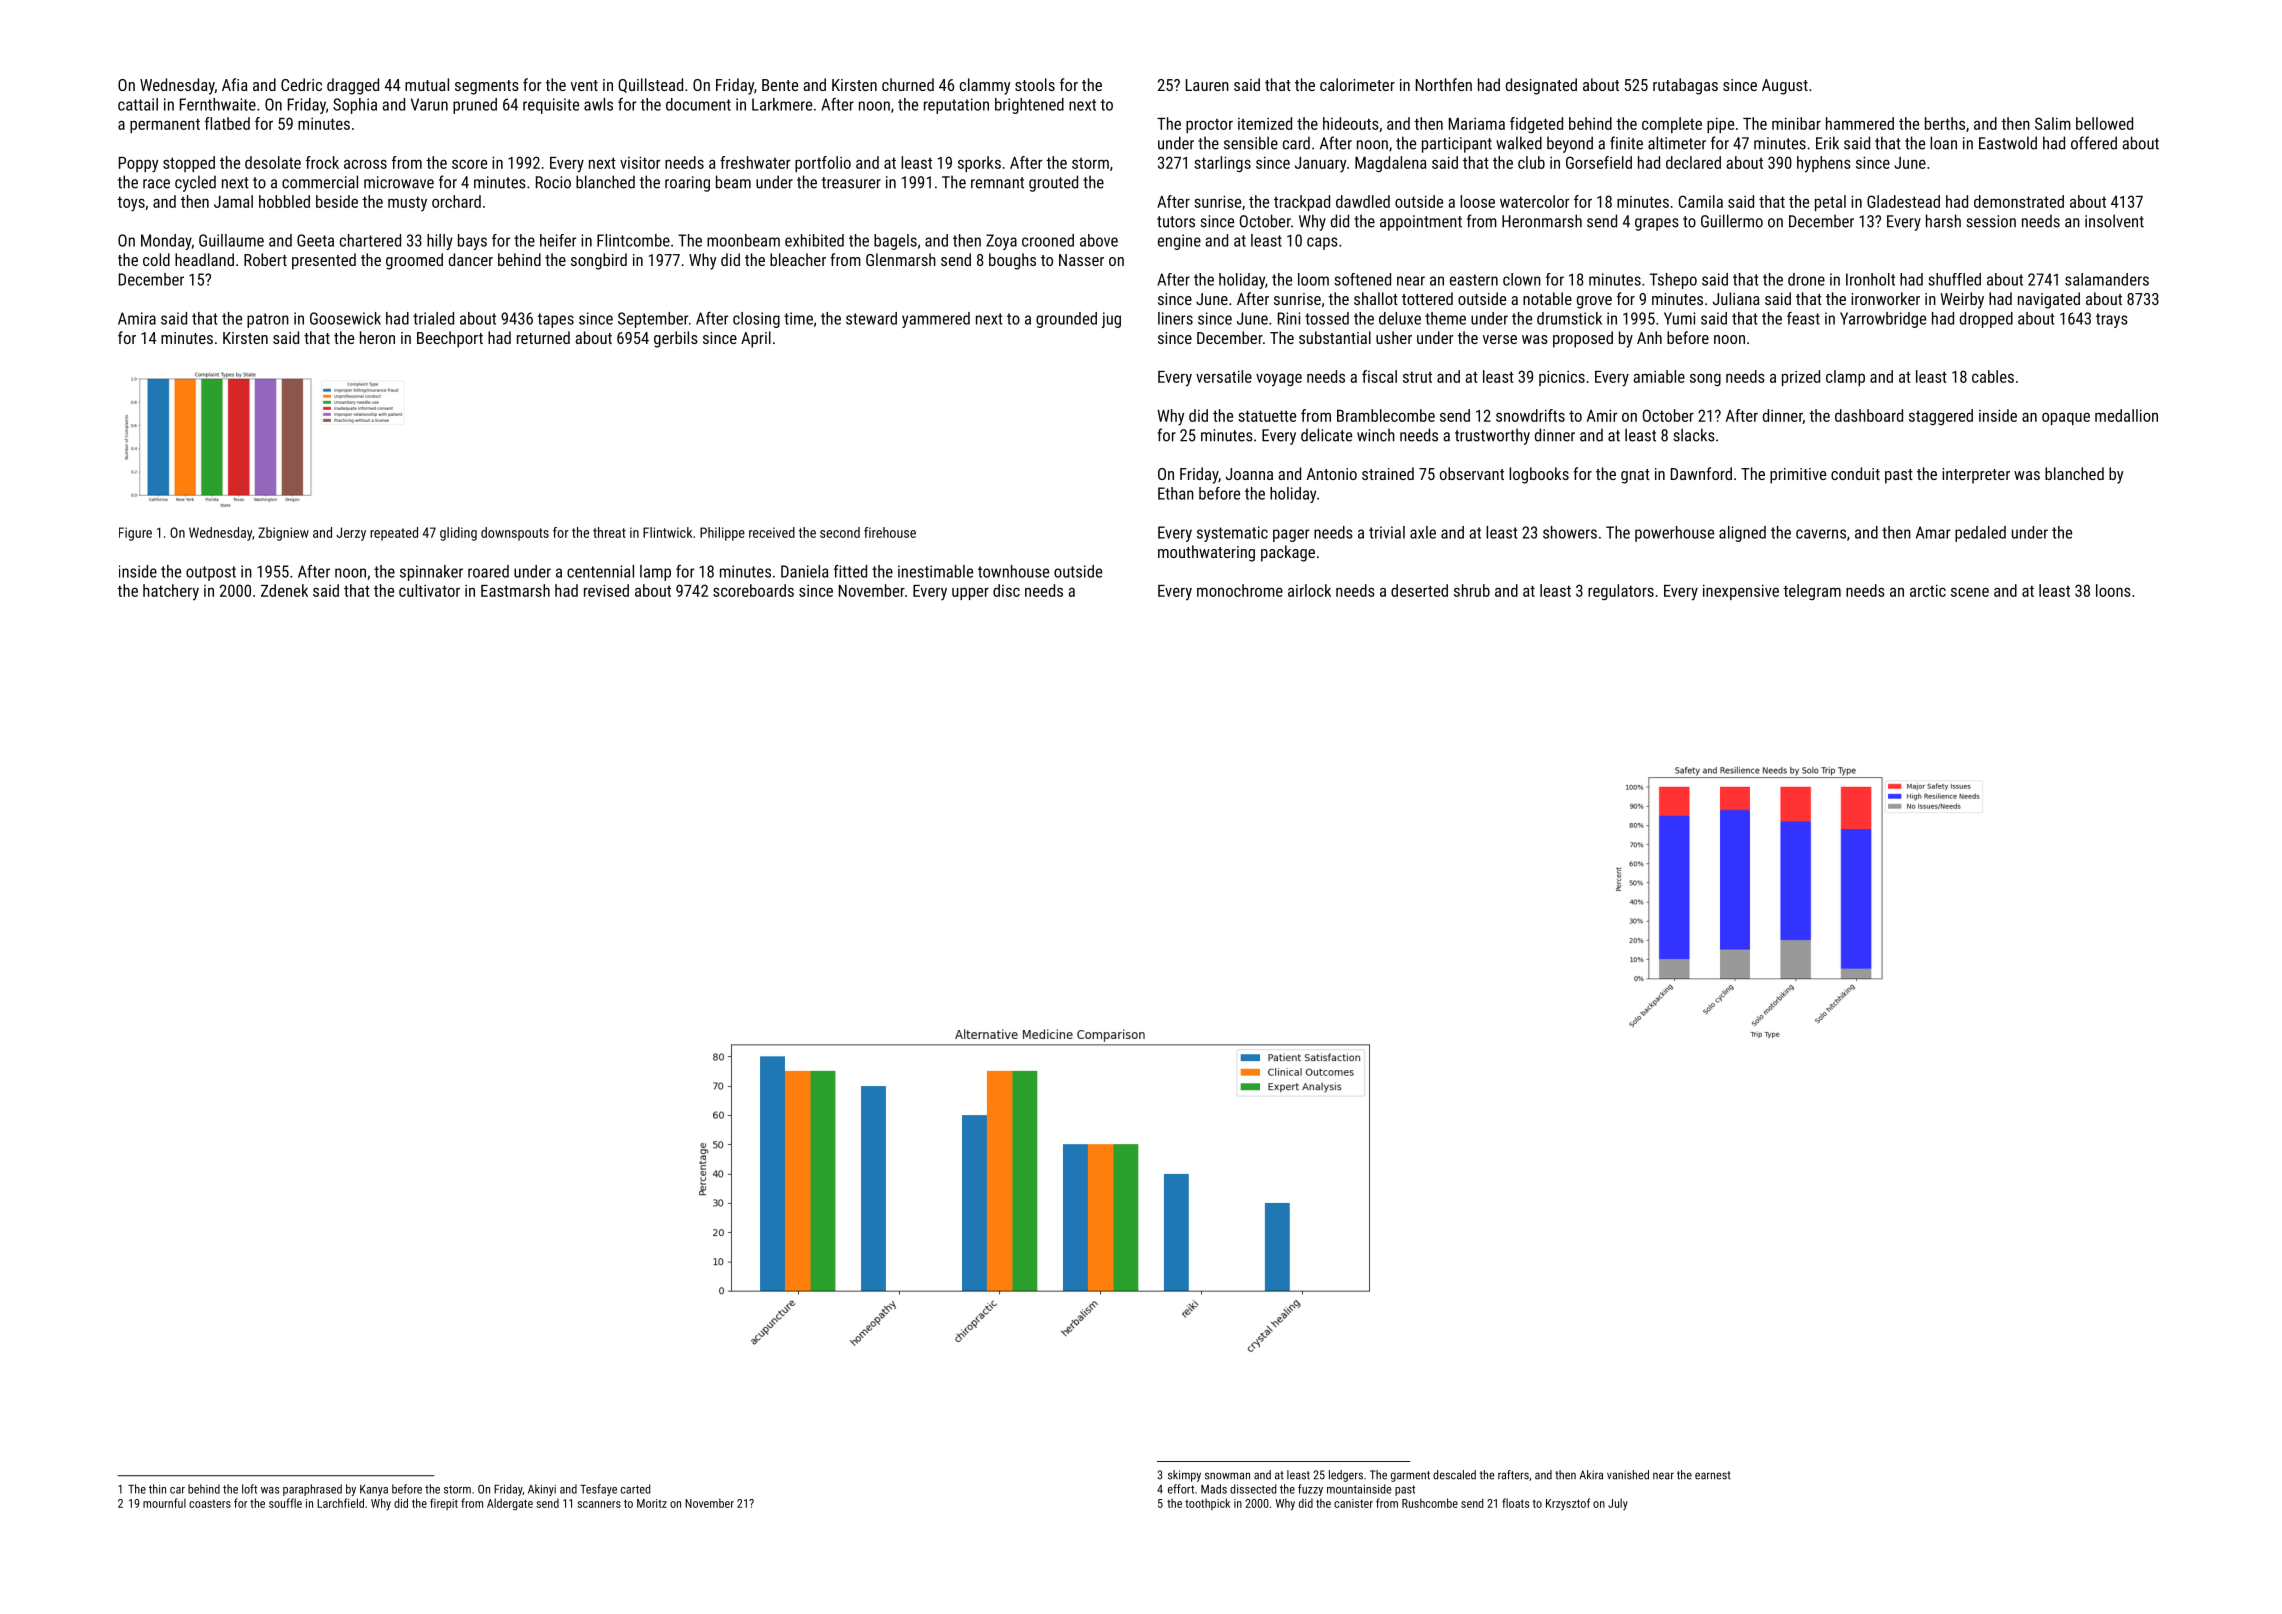 The height and width of the page is (1614, 2282). I want to click on delicate, so click(1326, 435).
